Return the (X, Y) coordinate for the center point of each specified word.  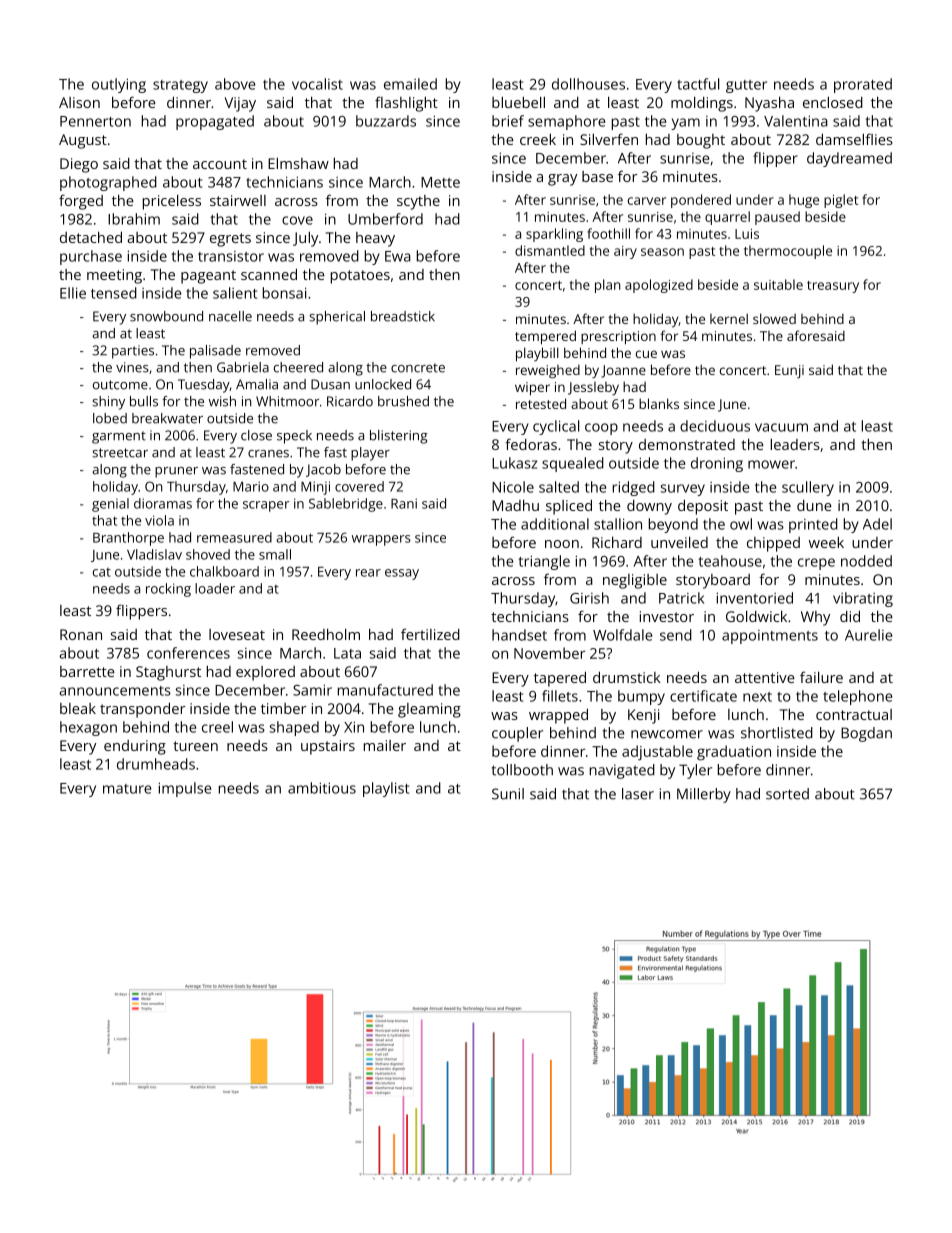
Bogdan (866, 734)
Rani (404, 503)
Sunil (508, 794)
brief (508, 121)
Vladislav (154, 554)
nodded (866, 561)
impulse (184, 789)
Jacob (323, 470)
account (220, 164)
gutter (746, 86)
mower (771, 464)
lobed (110, 418)
